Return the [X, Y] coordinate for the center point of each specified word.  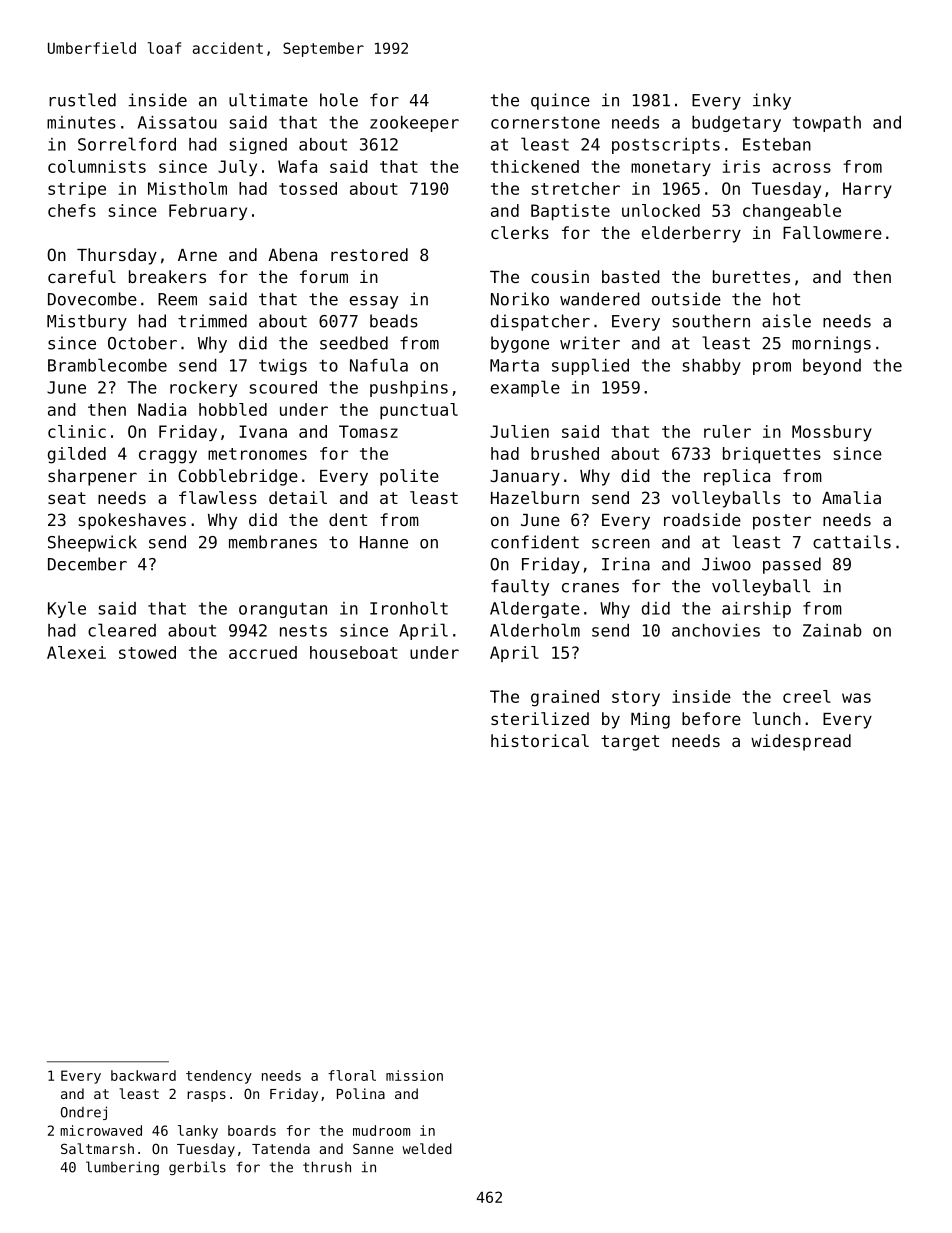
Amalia [851, 497]
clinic [77, 431]
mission [414, 1075]
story [636, 698]
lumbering [122, 1168]
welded [427, 1148]
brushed [565, 453]
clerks [520, 232]
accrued [263, 652]
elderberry [691, 234]
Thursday [117, 256]
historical [540, 740]
